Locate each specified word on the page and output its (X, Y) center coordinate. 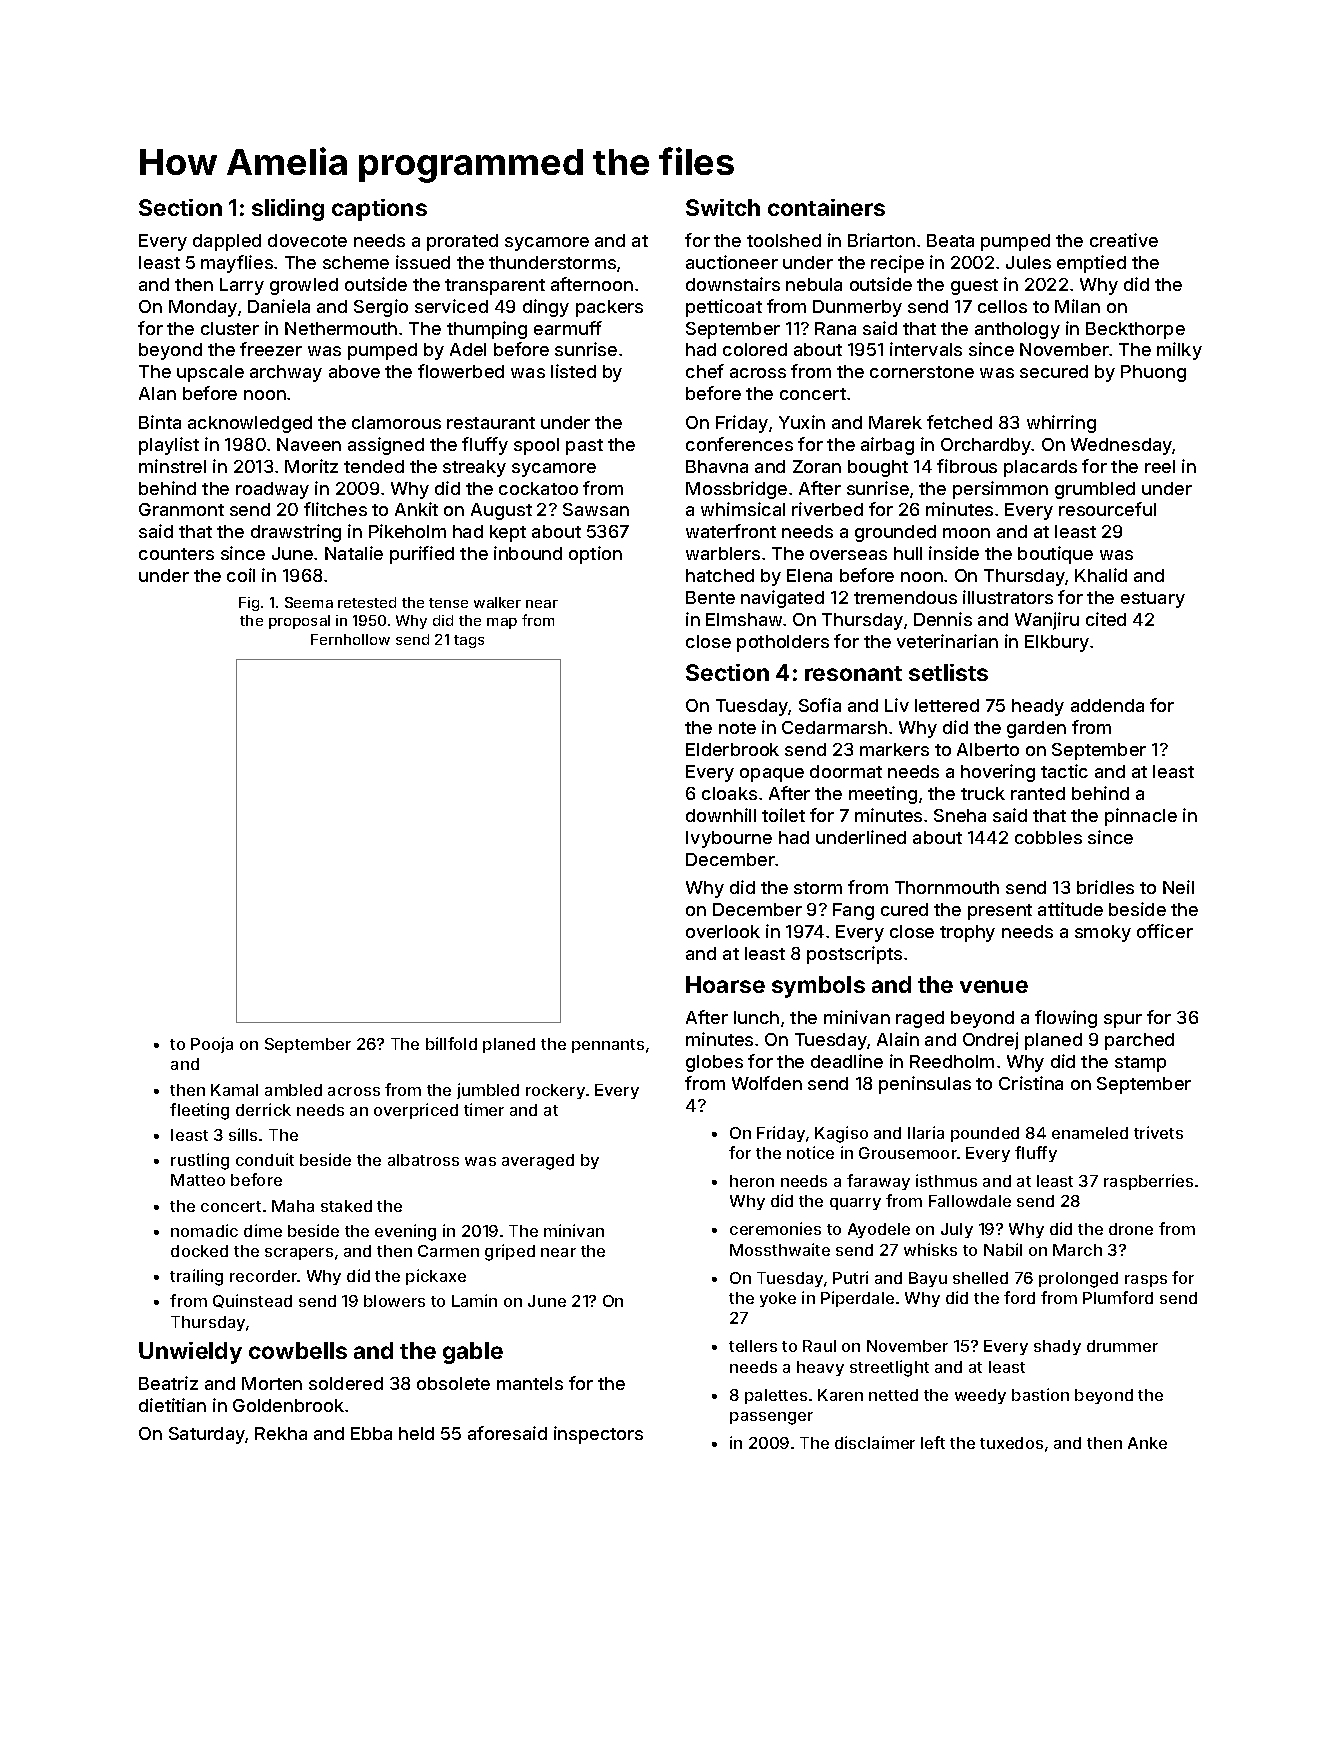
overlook (723, 931)
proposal (299, 622)
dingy (546, 308)
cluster (230, 328)
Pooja (212, 1045)
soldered (346, 1383)
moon (966, 533)
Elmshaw (744, 619)
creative (1124, 240)
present (1000, 912)
